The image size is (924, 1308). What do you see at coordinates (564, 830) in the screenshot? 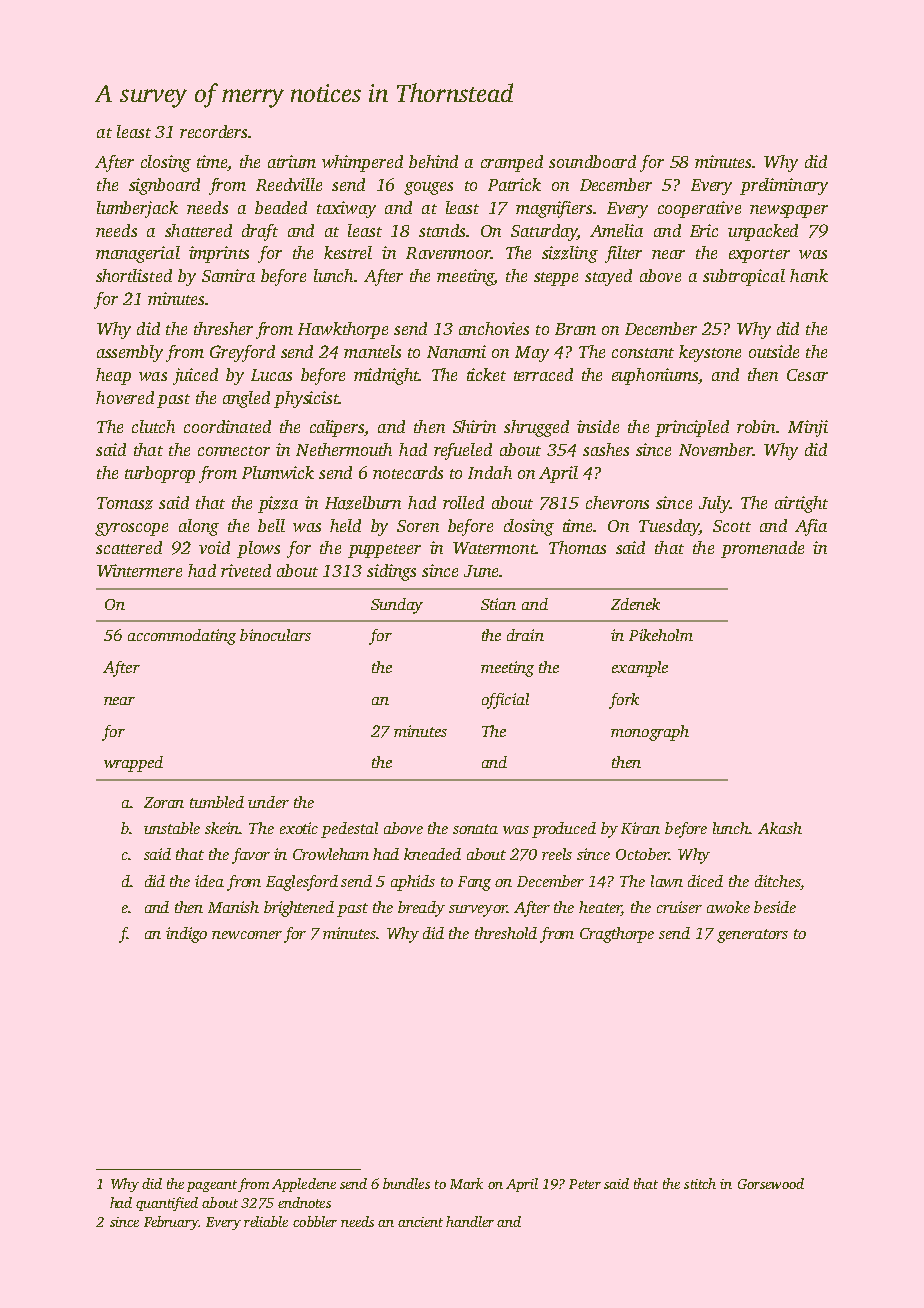
I see `produced` at bounding box center [564, 830].
